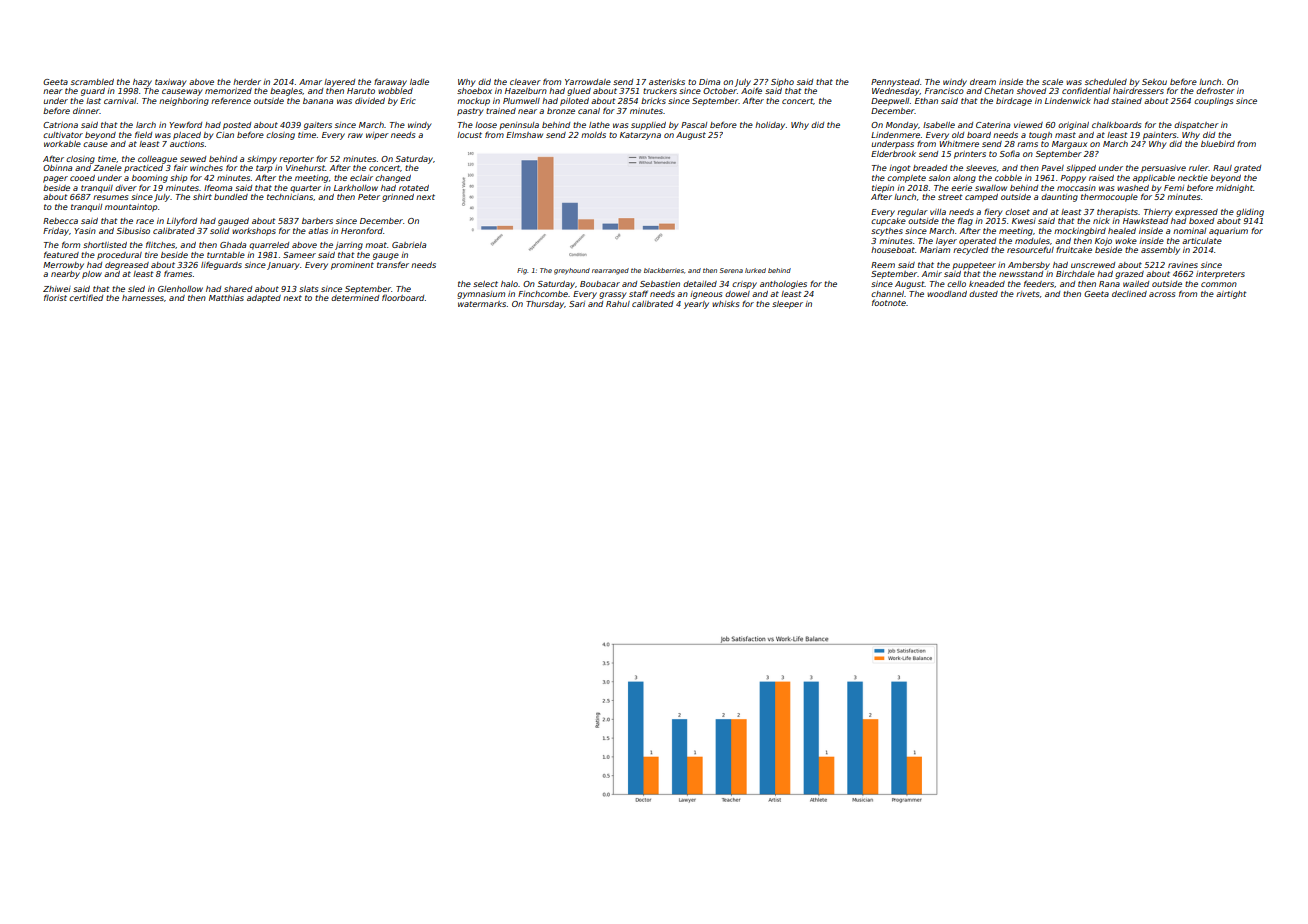  Describe the element at coordinates (1138, 91) in the screenshot. I see `hairdressers` at that location.
